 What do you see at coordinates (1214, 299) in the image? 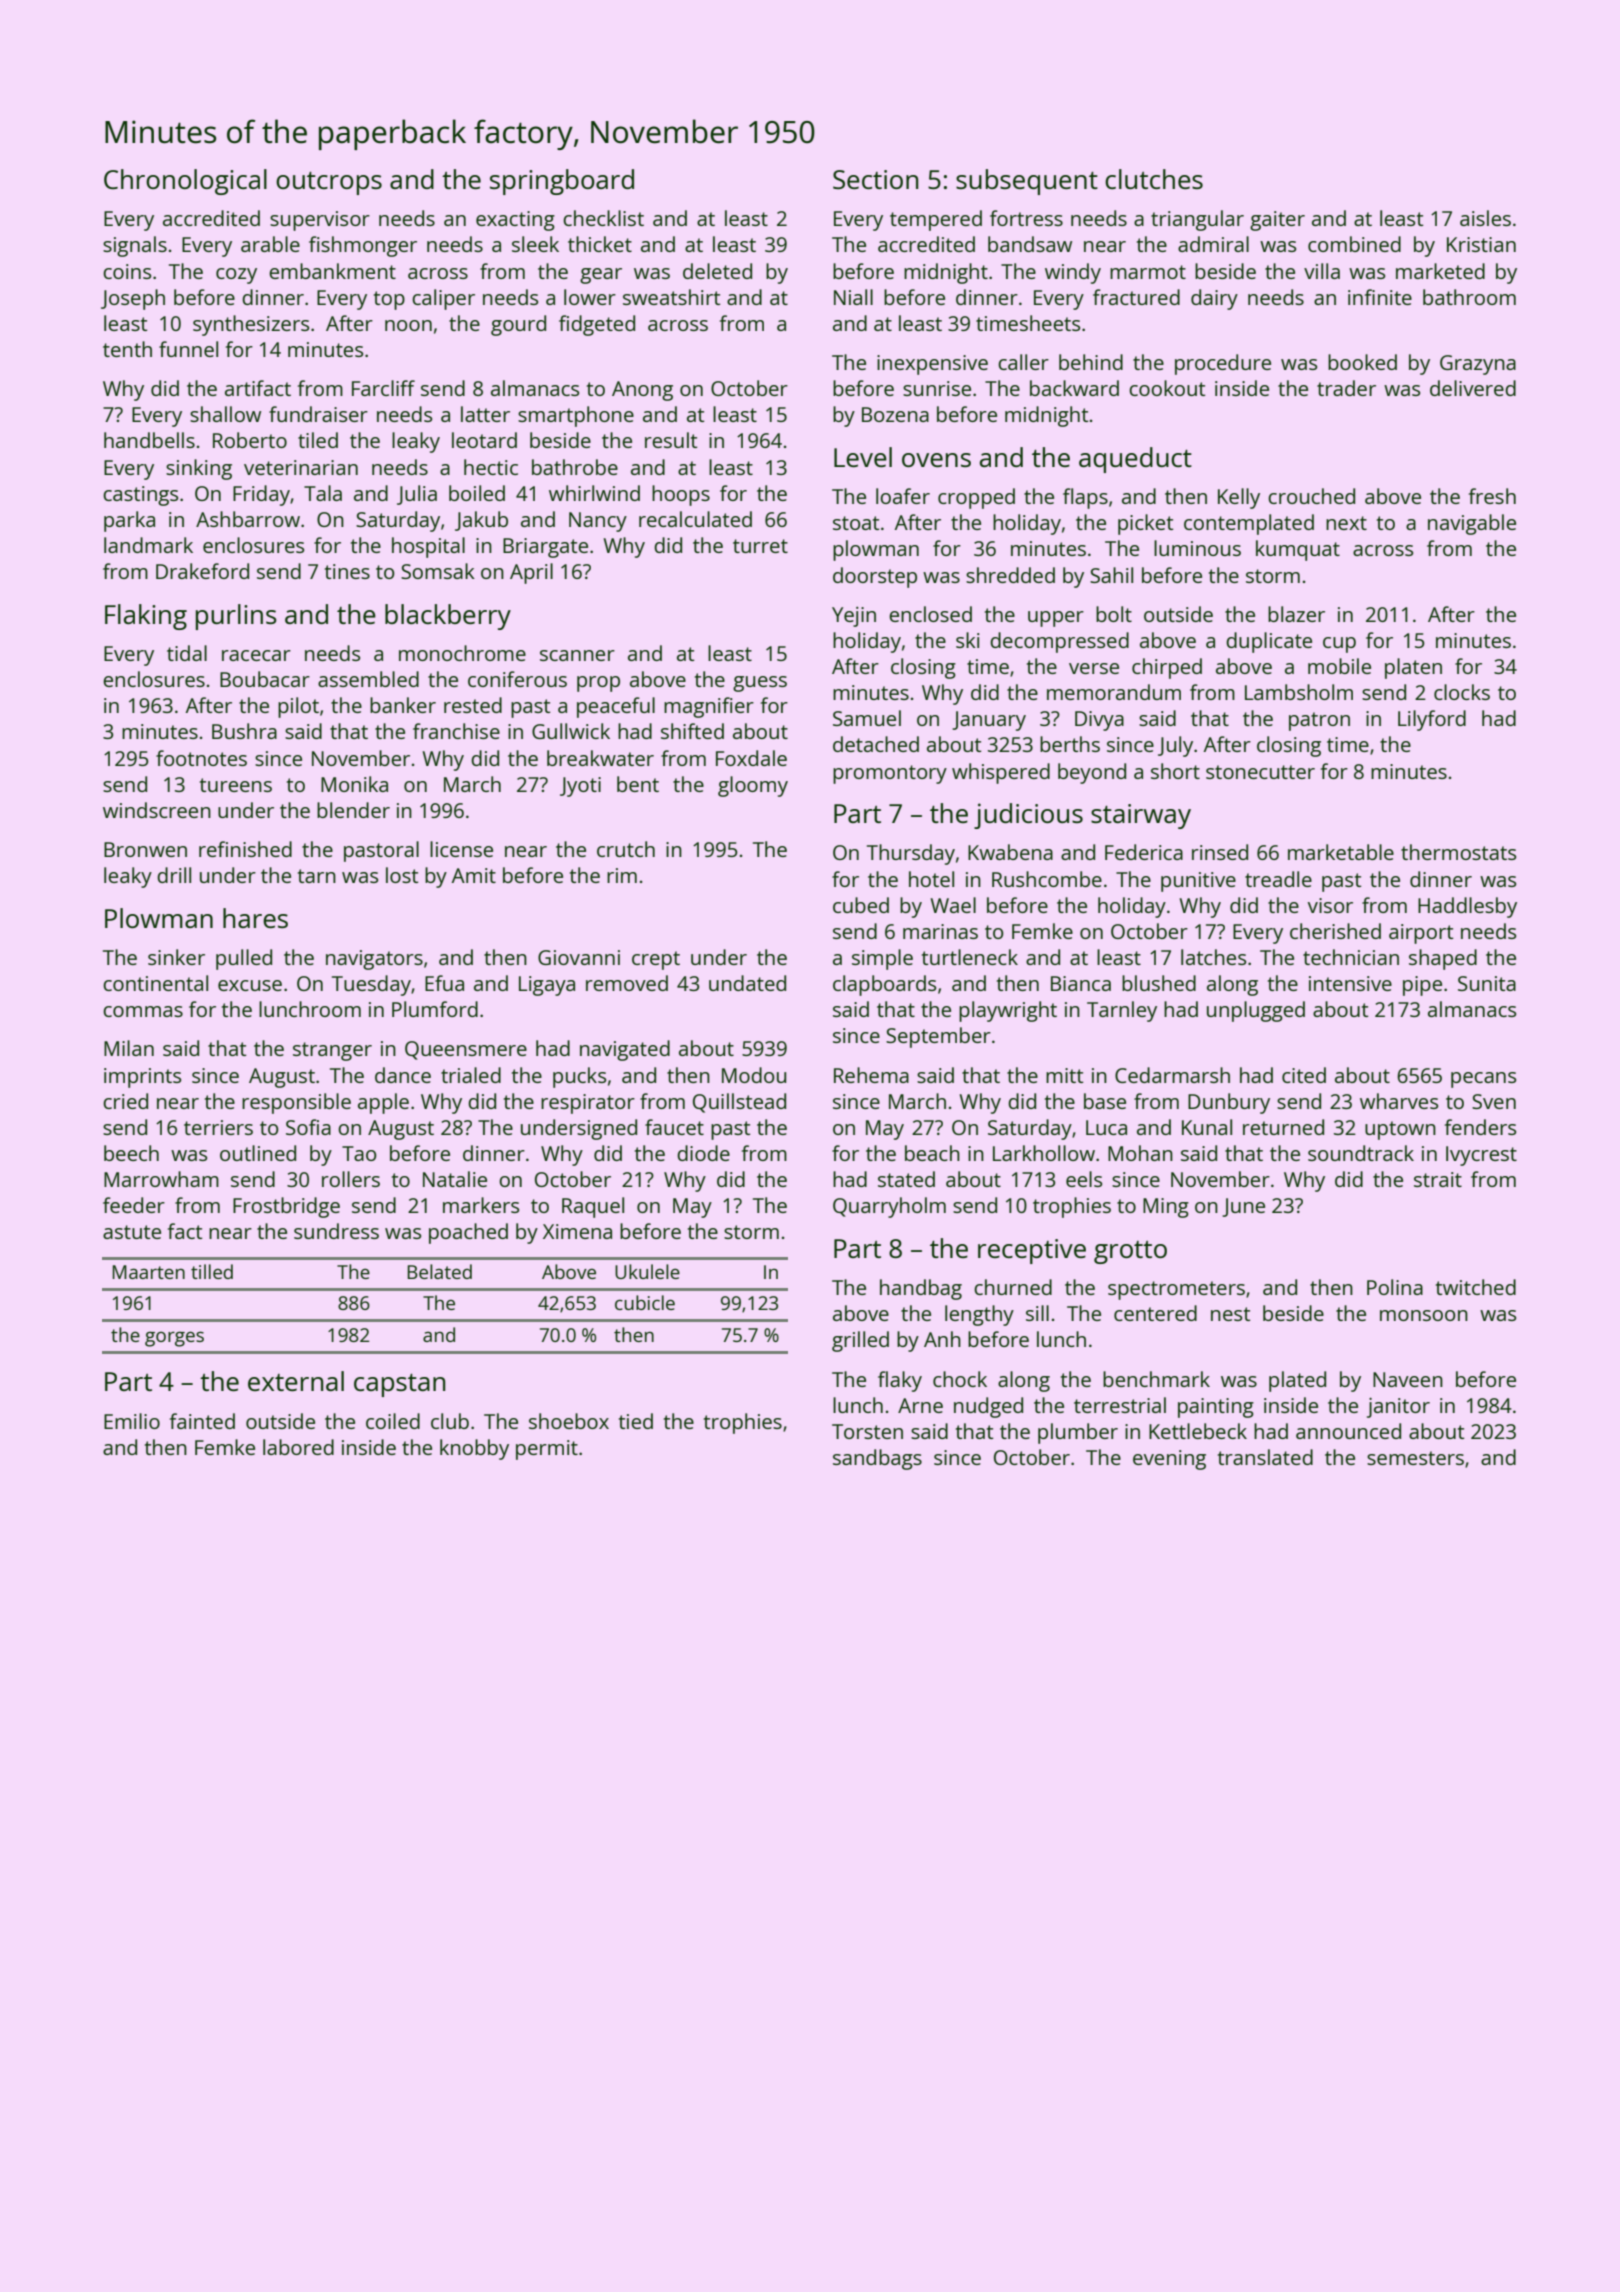
I see `dairy` at bounding box center [1214, 299].
